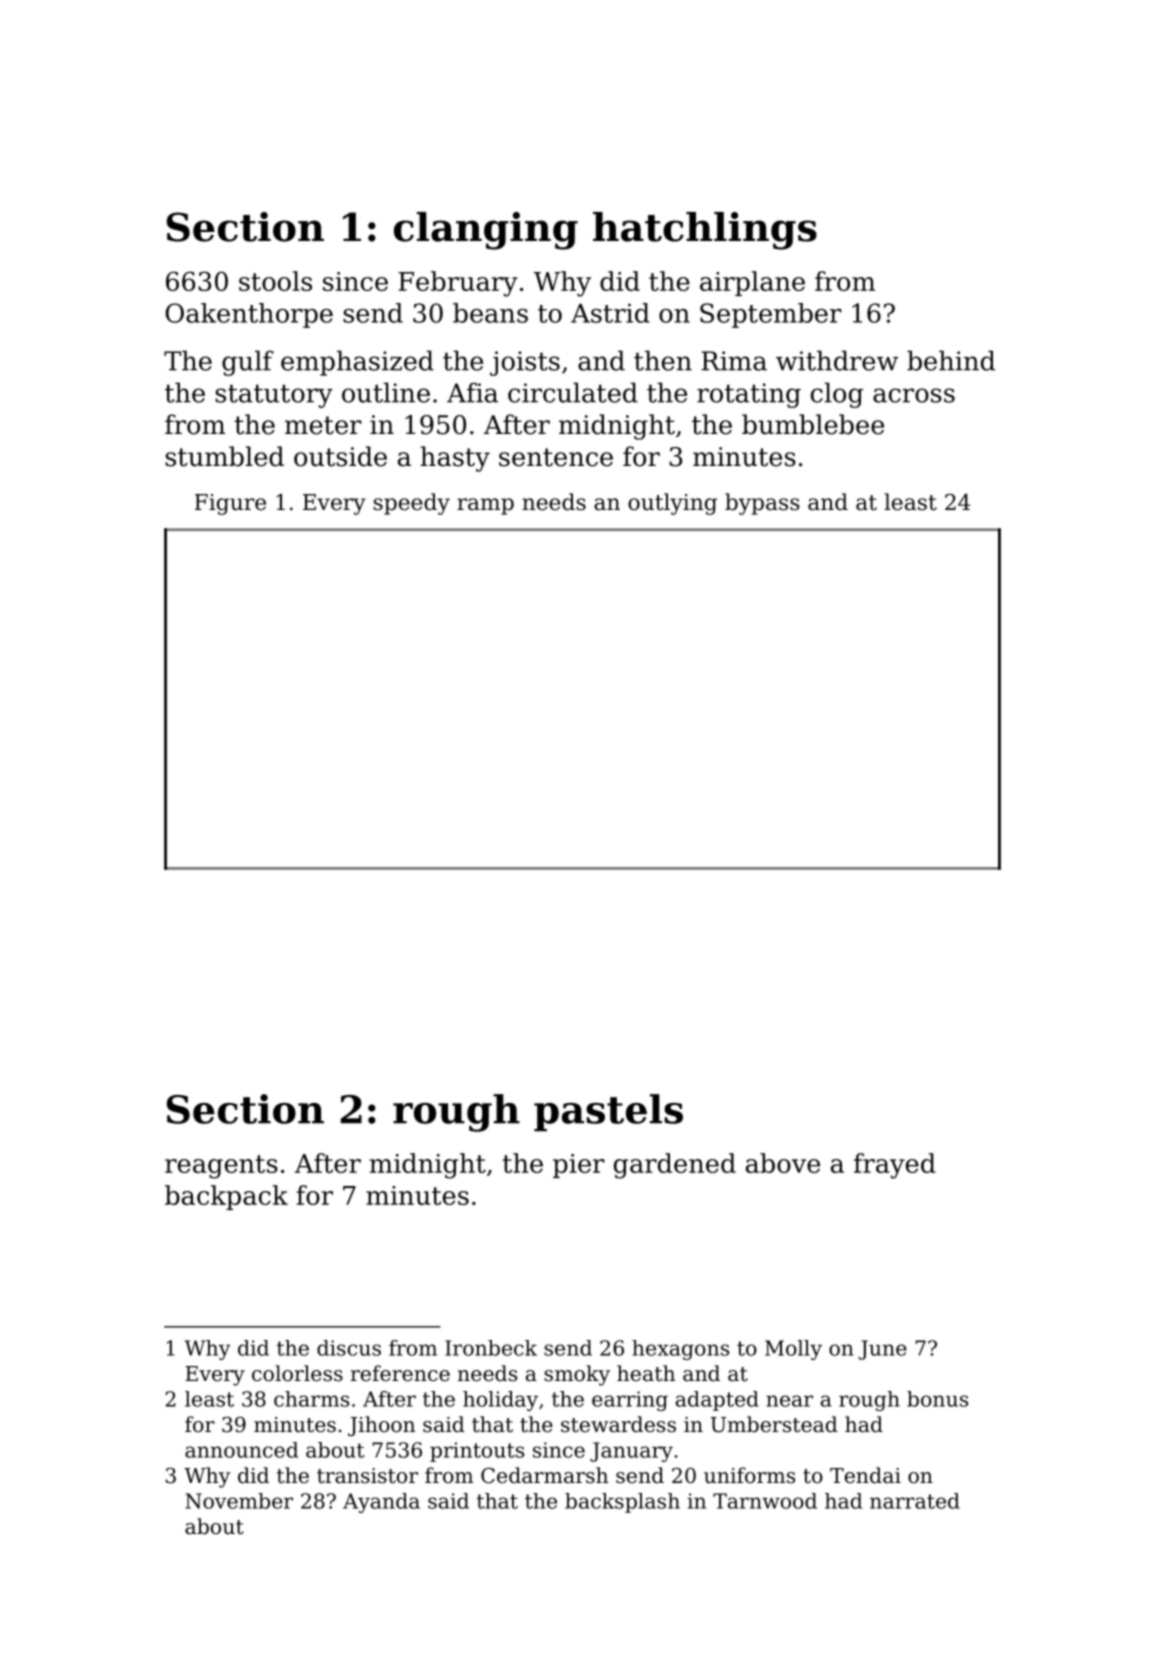  Describe the element at coordinates (486, 231) in the screenshot. I see `clanging` at that location.
